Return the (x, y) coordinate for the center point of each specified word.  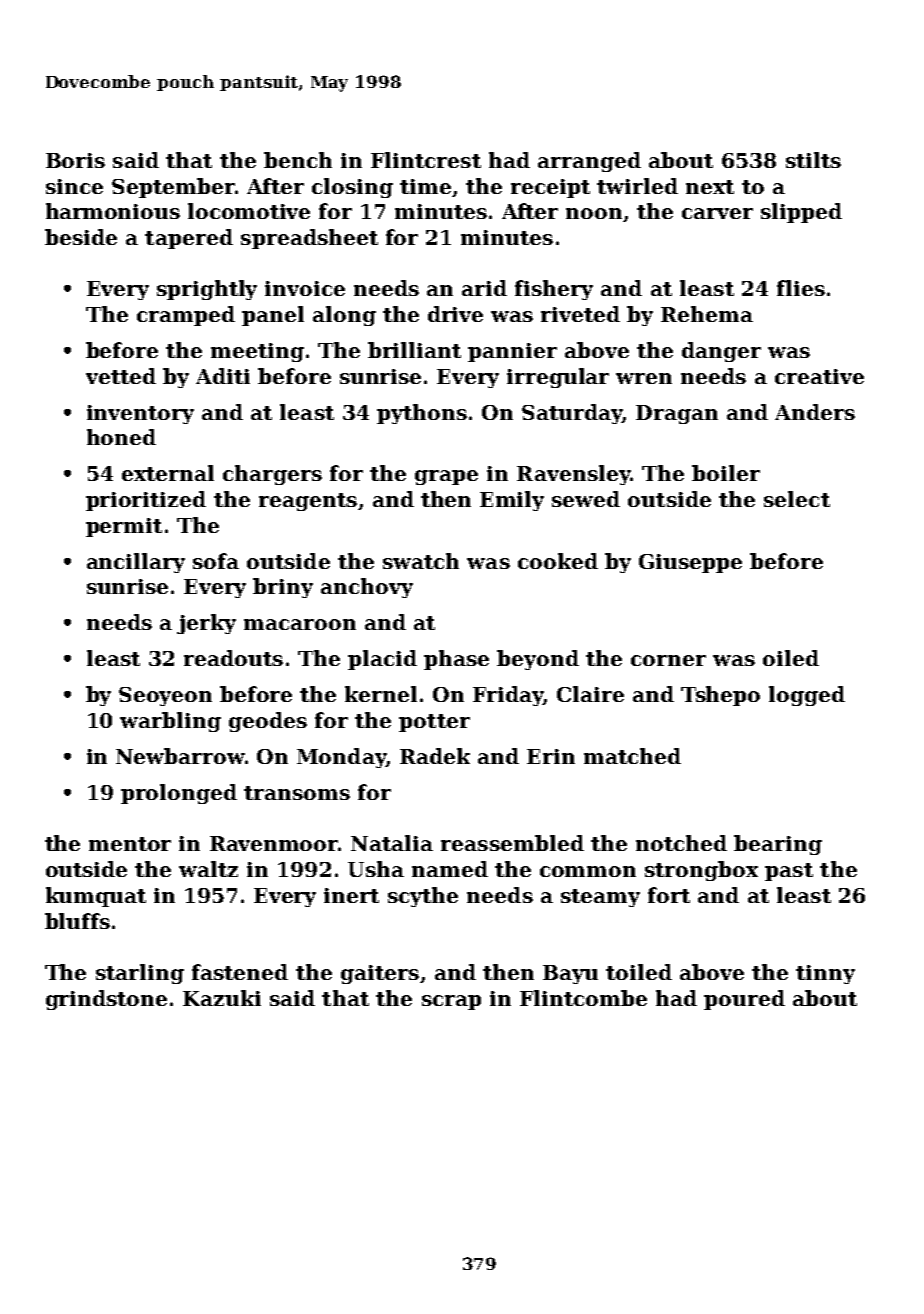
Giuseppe (690, 563)
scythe (423, 897)
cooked (558, 561)
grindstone (106, 1000)
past (789, 872)
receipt (550, 188)
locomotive (249, 211)
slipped (801, 213)
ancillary (136, 563)
